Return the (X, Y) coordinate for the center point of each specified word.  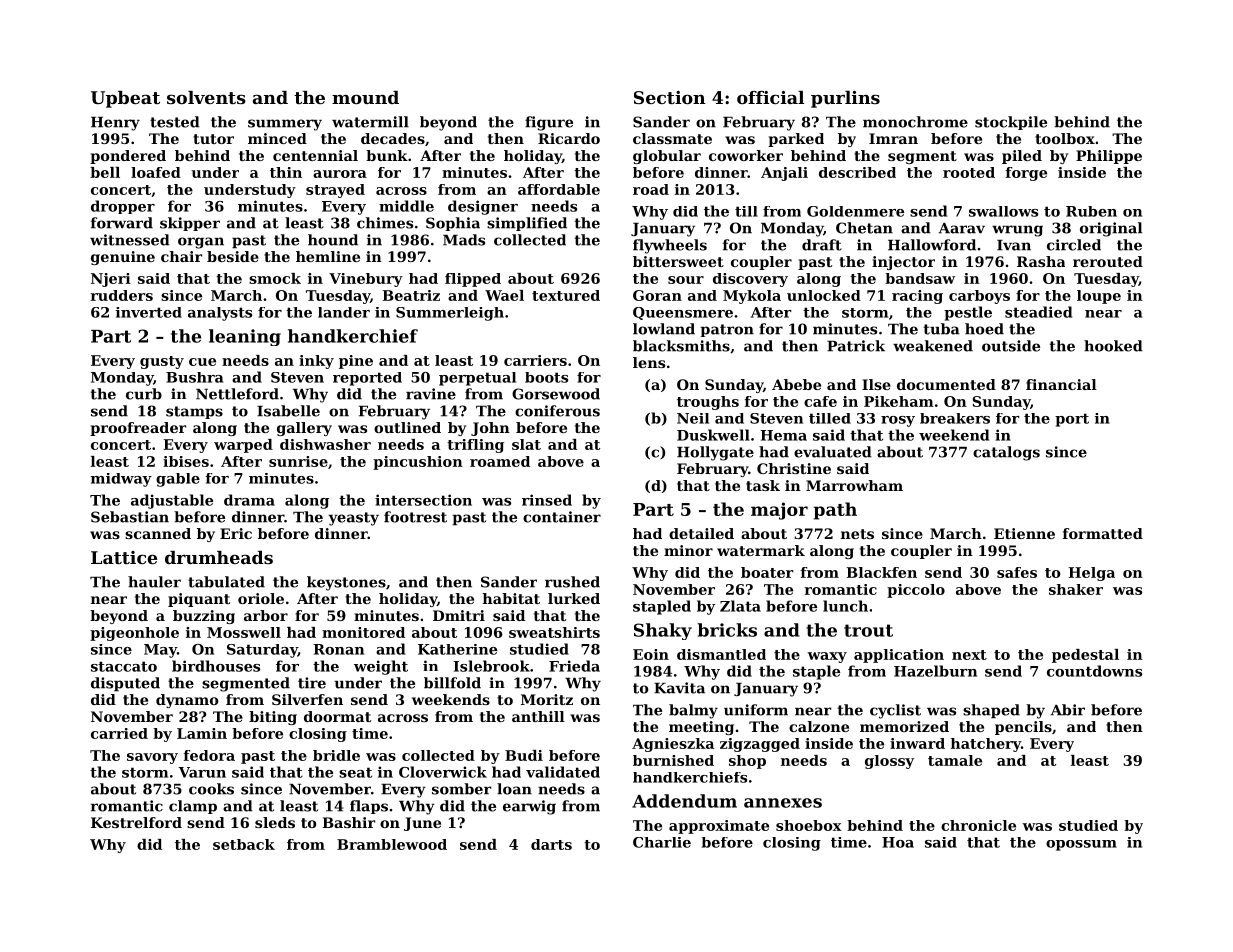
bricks (727, 630)
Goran (657, 295)
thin (286, 172)
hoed (984, 329)
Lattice (124, 557)
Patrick (856, 346)
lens (649, 362)
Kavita (679, 688)
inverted (149, 312)
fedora (209, 755)
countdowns (1094, 671)
